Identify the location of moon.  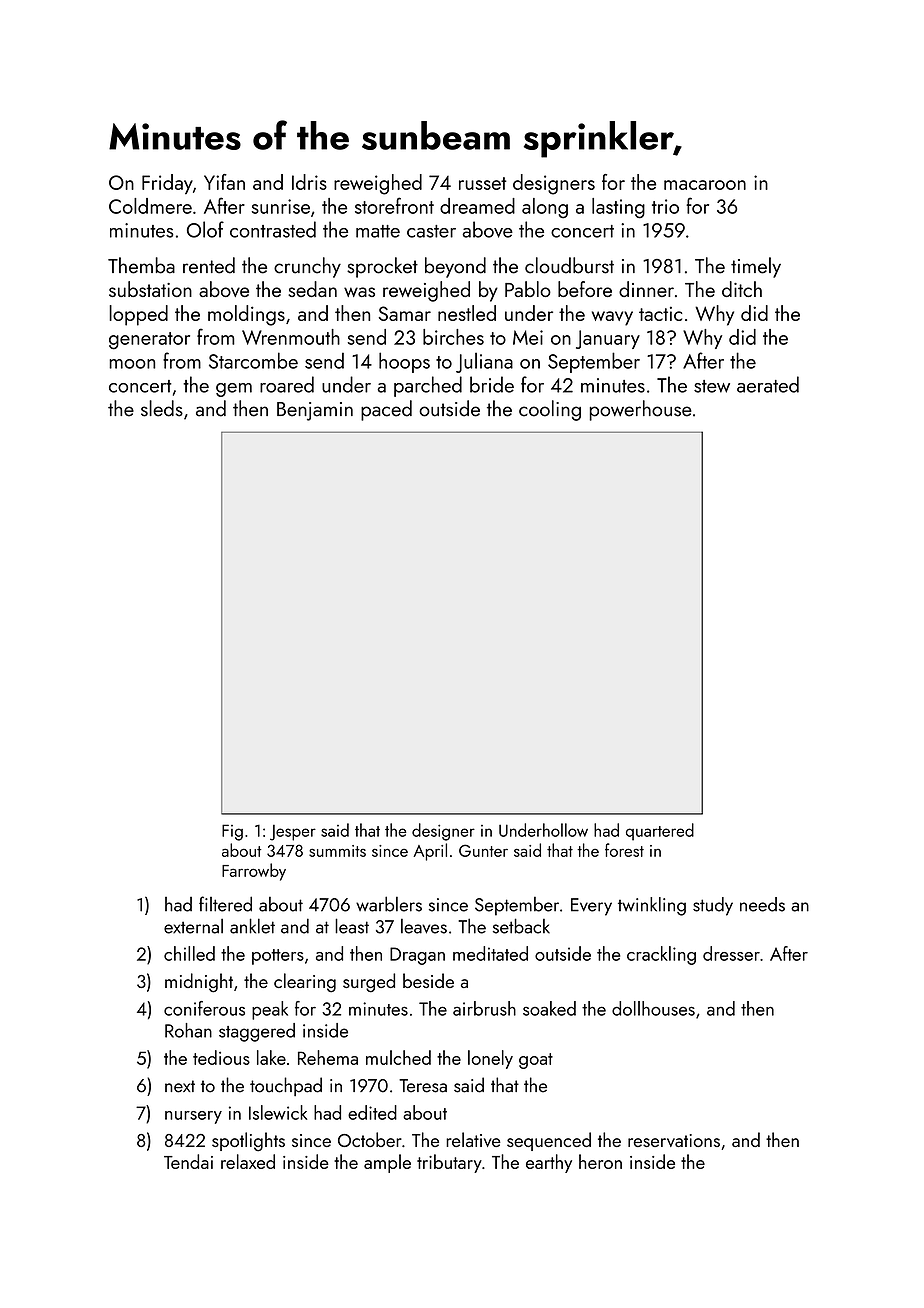
(132, 364).
